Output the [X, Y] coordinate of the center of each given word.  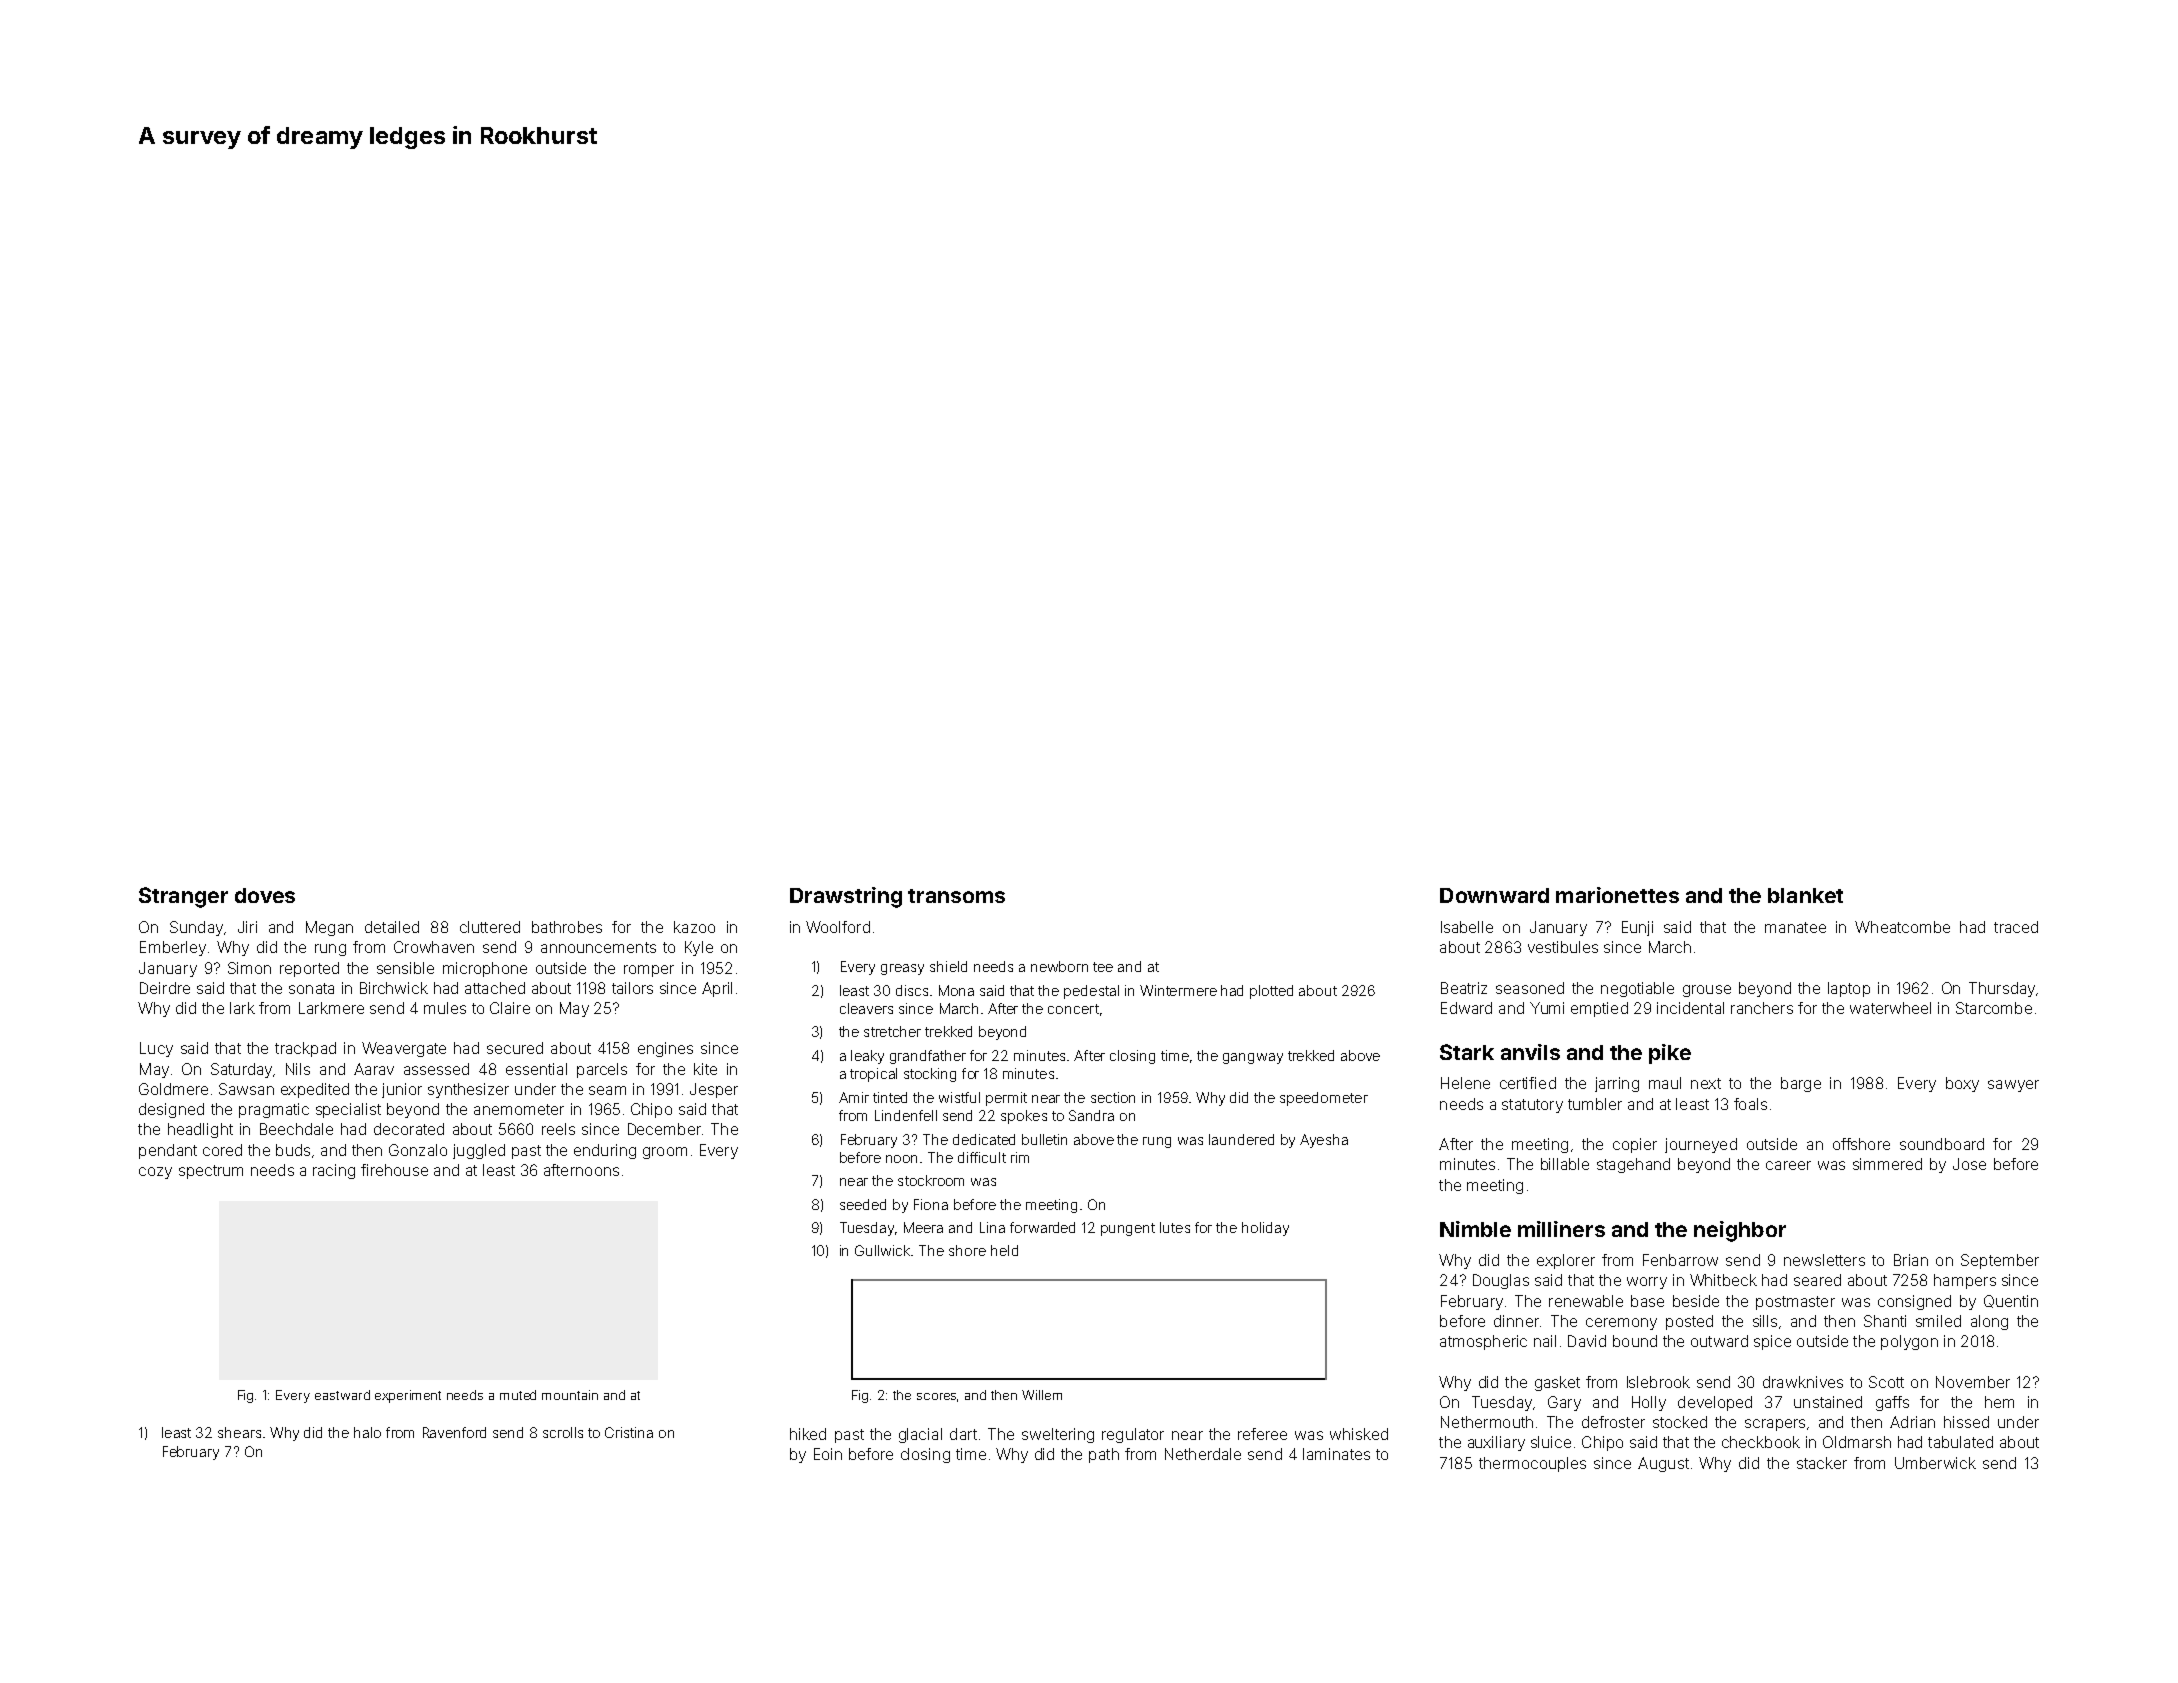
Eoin [828, 1454]
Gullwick [882, 1250]
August [1663, 1464]
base [1647, 1301]
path [1104, 1455]
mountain [570, 1395]
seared [1817, 1280]
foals [1750, 1104]
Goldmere [173, 1089]
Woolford [838, 927]
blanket [1805, 895]
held [1004, 1250]
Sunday [196, 928]
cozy [155, 1173]
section [1113, 1097]
